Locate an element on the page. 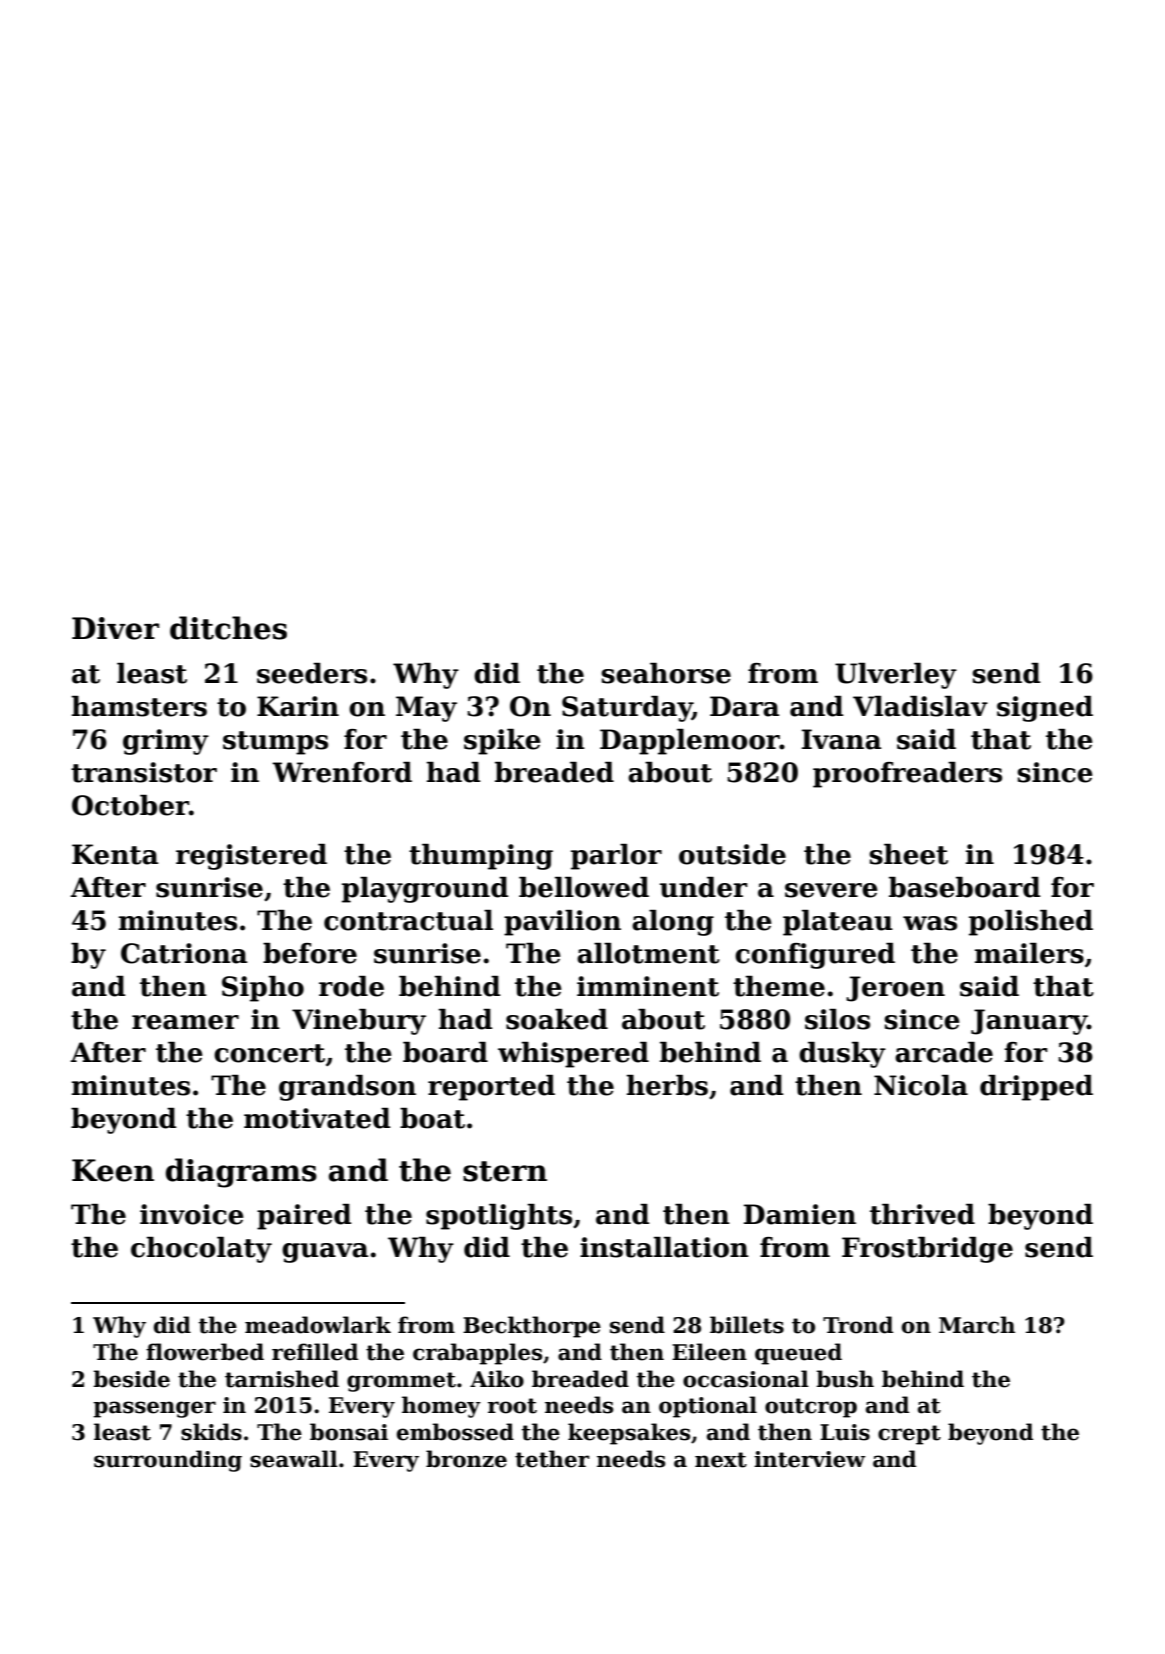  ditches is located at coordinates (228, 628).
